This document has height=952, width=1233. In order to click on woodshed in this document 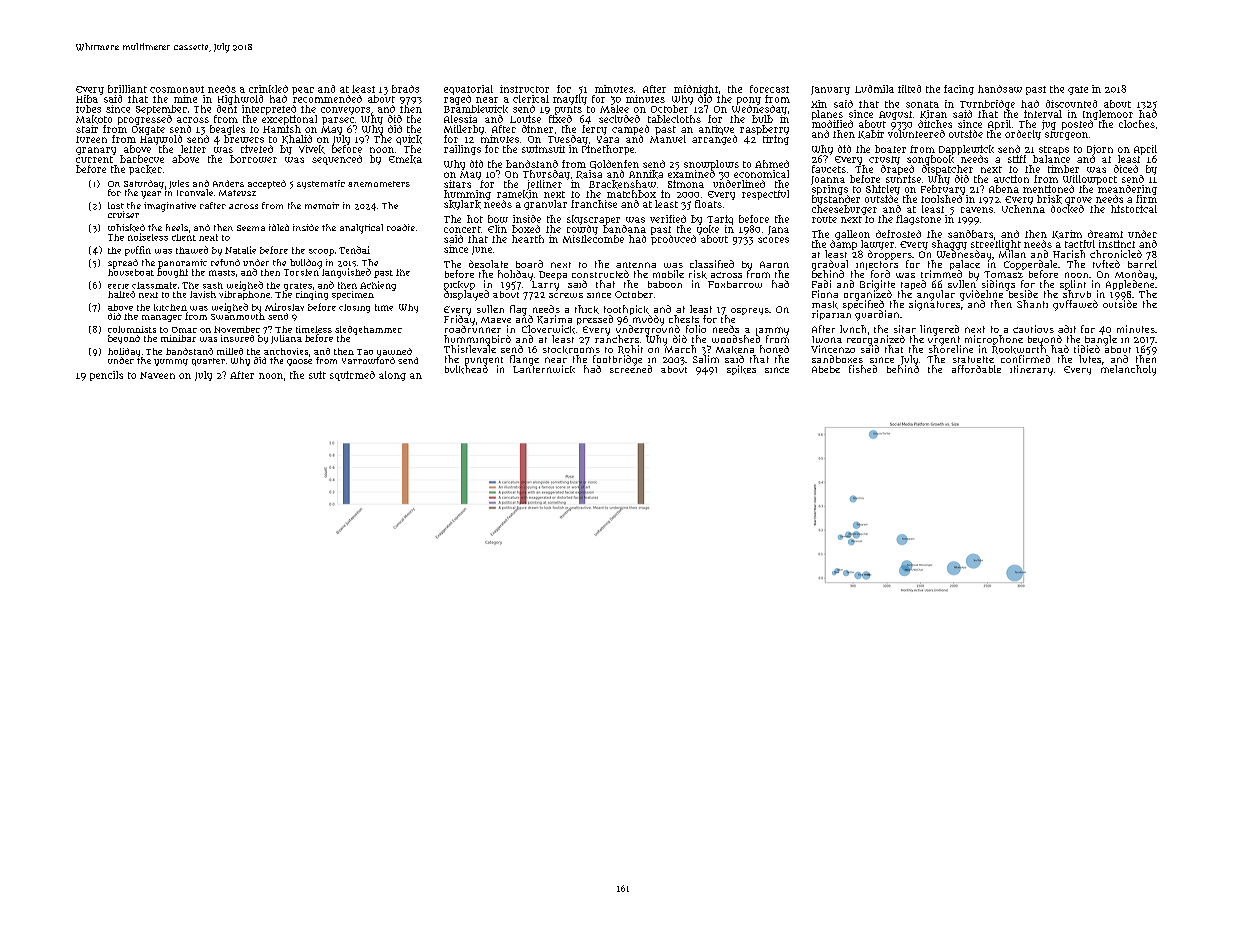, I will do `click(736, 339)`.
